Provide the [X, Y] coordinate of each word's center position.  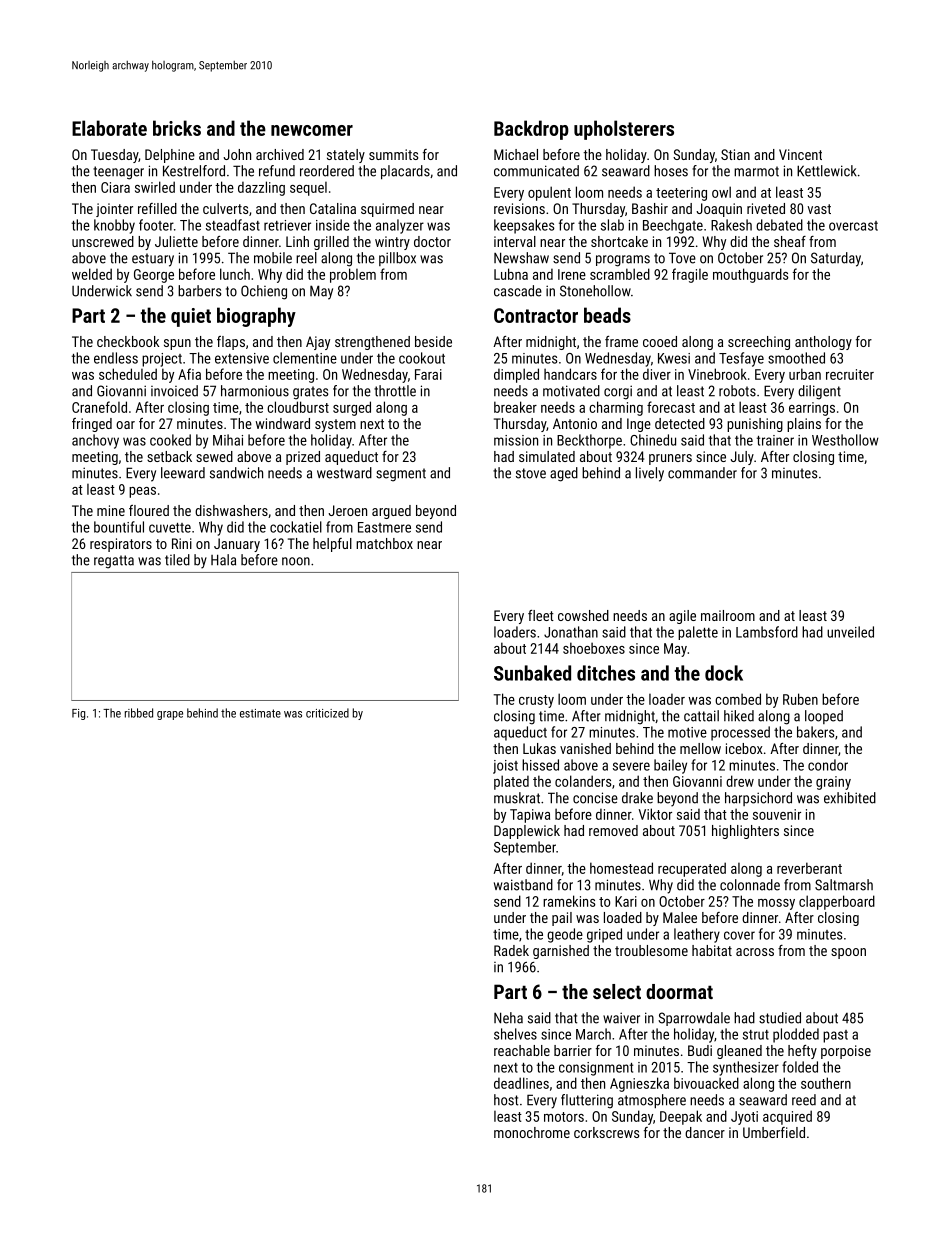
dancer [705, 1132]
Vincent [800, 154]
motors [564, 1117]
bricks [177, 128]
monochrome [532, 1132]
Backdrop [531, 130]
